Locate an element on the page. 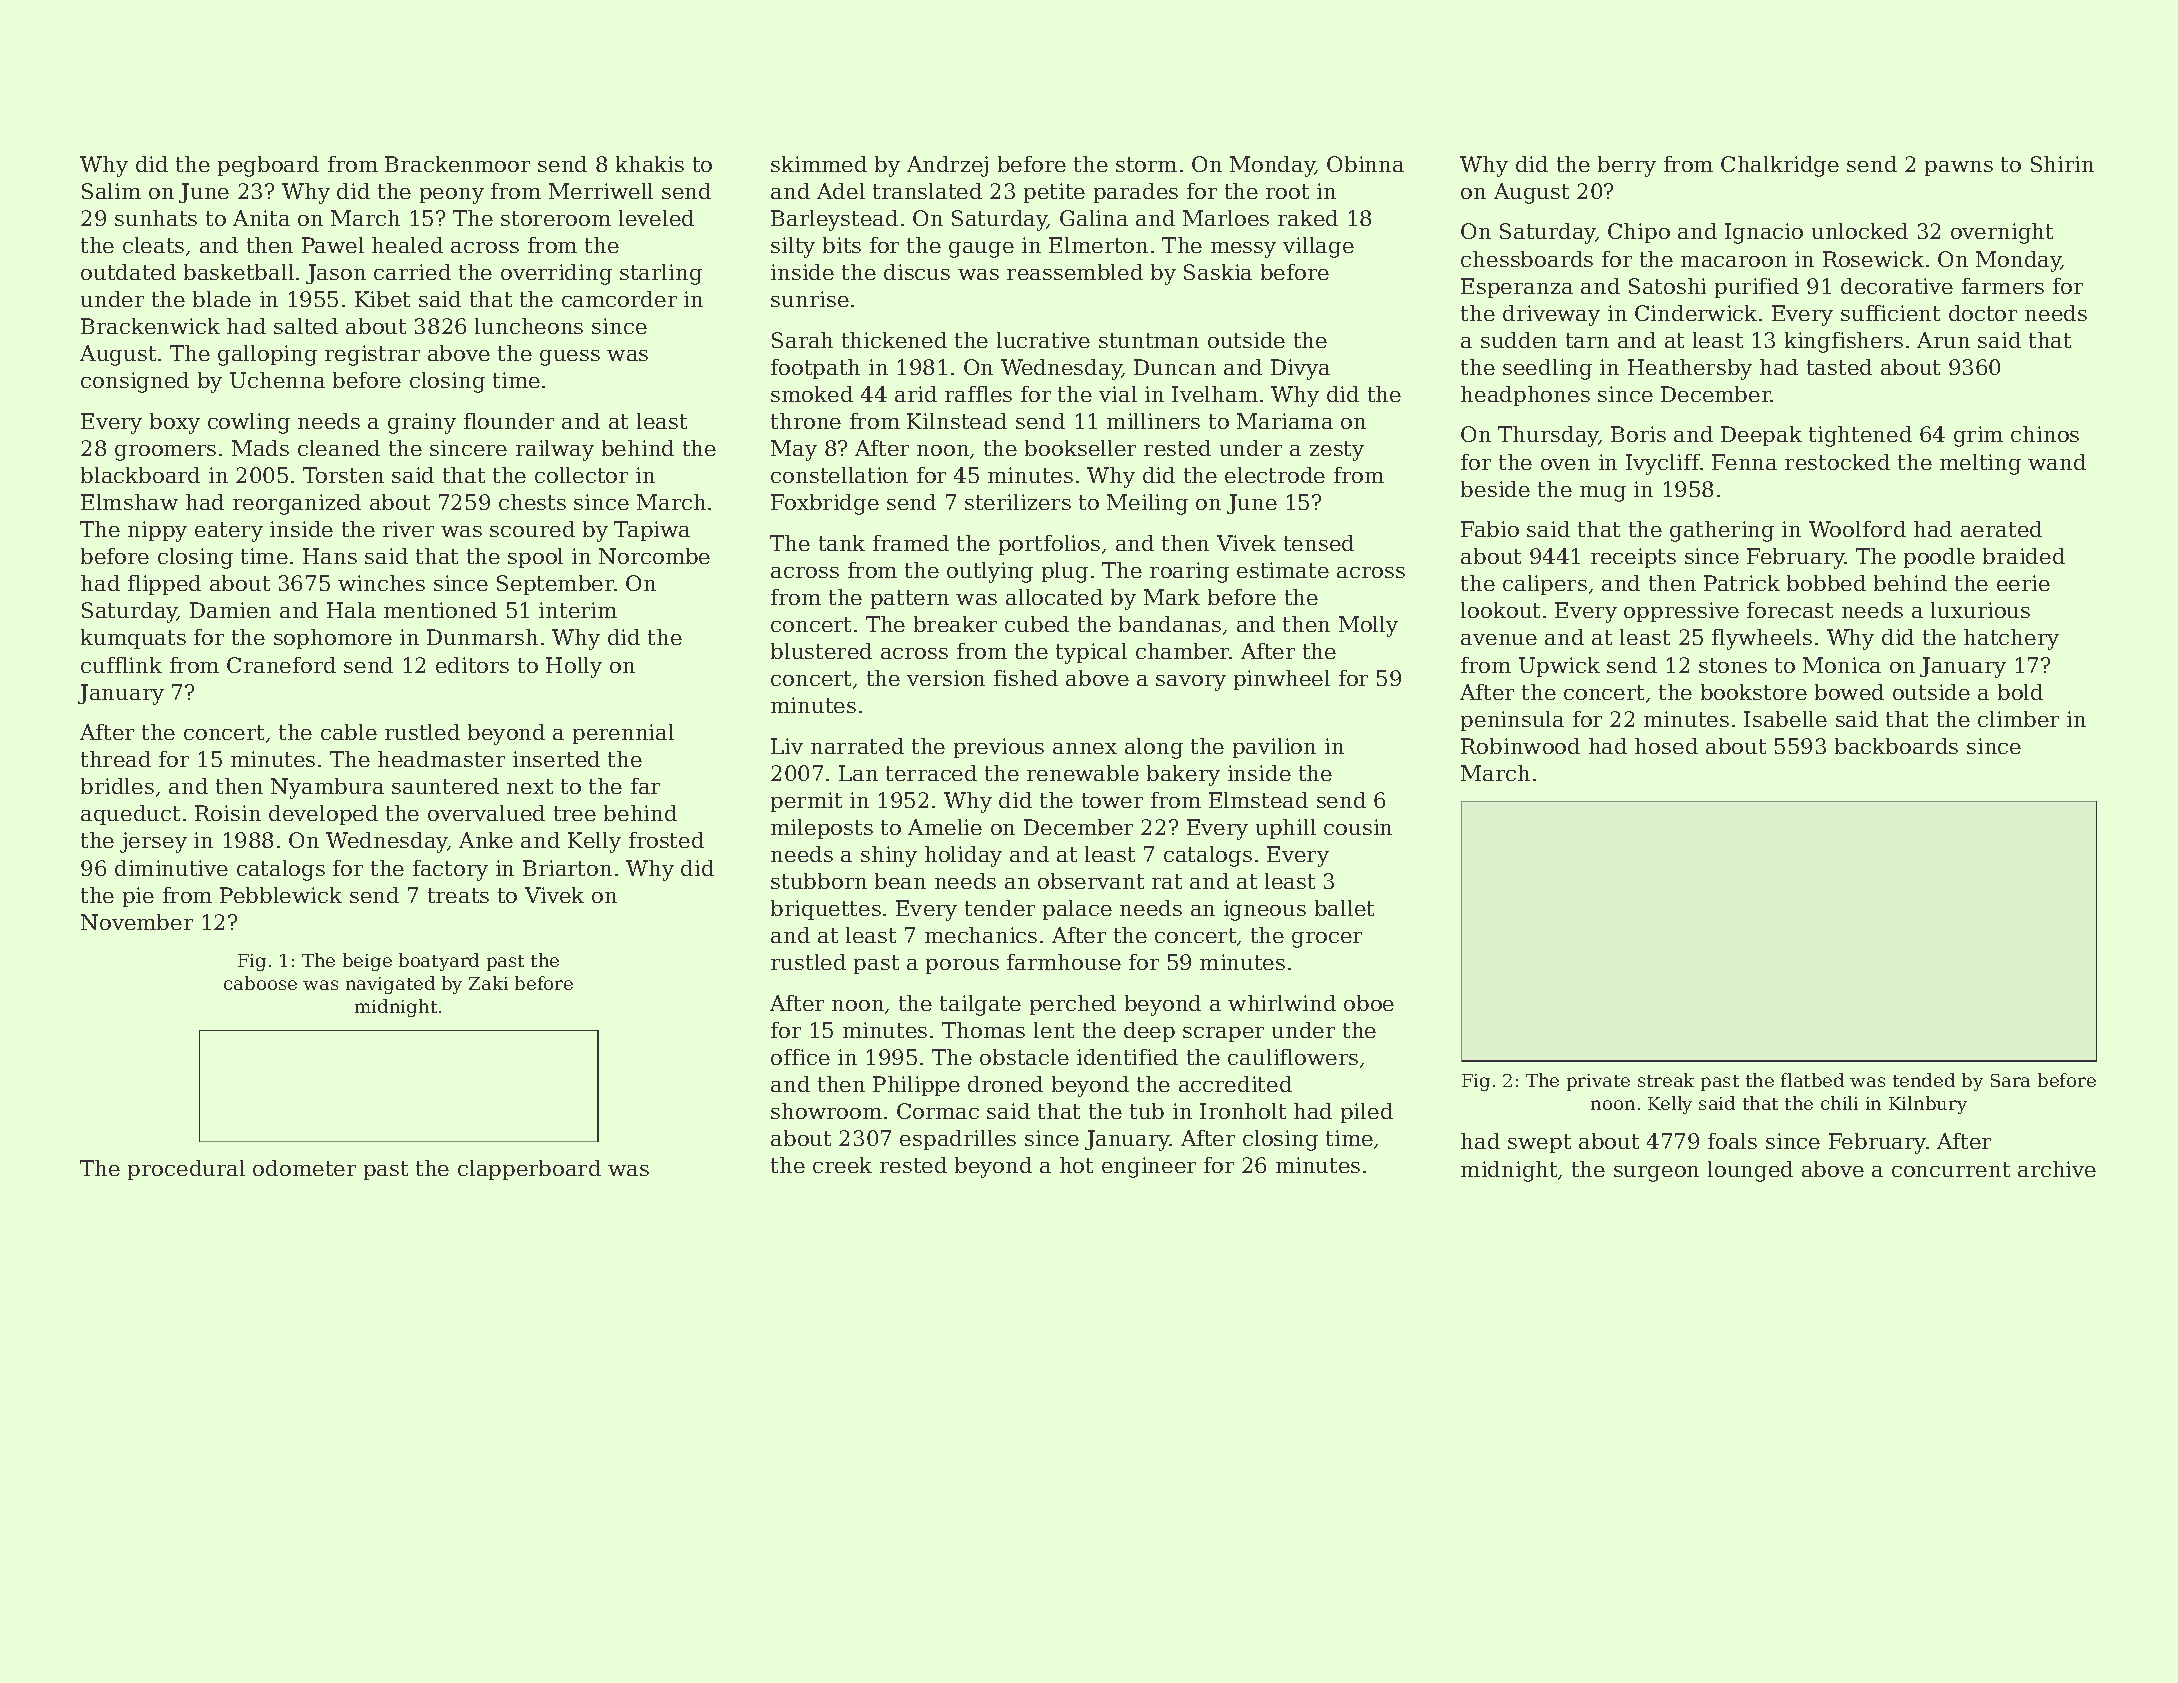 This page has height=1683, width=2178. Chalkridge is located at coordinates (1780, 166).
